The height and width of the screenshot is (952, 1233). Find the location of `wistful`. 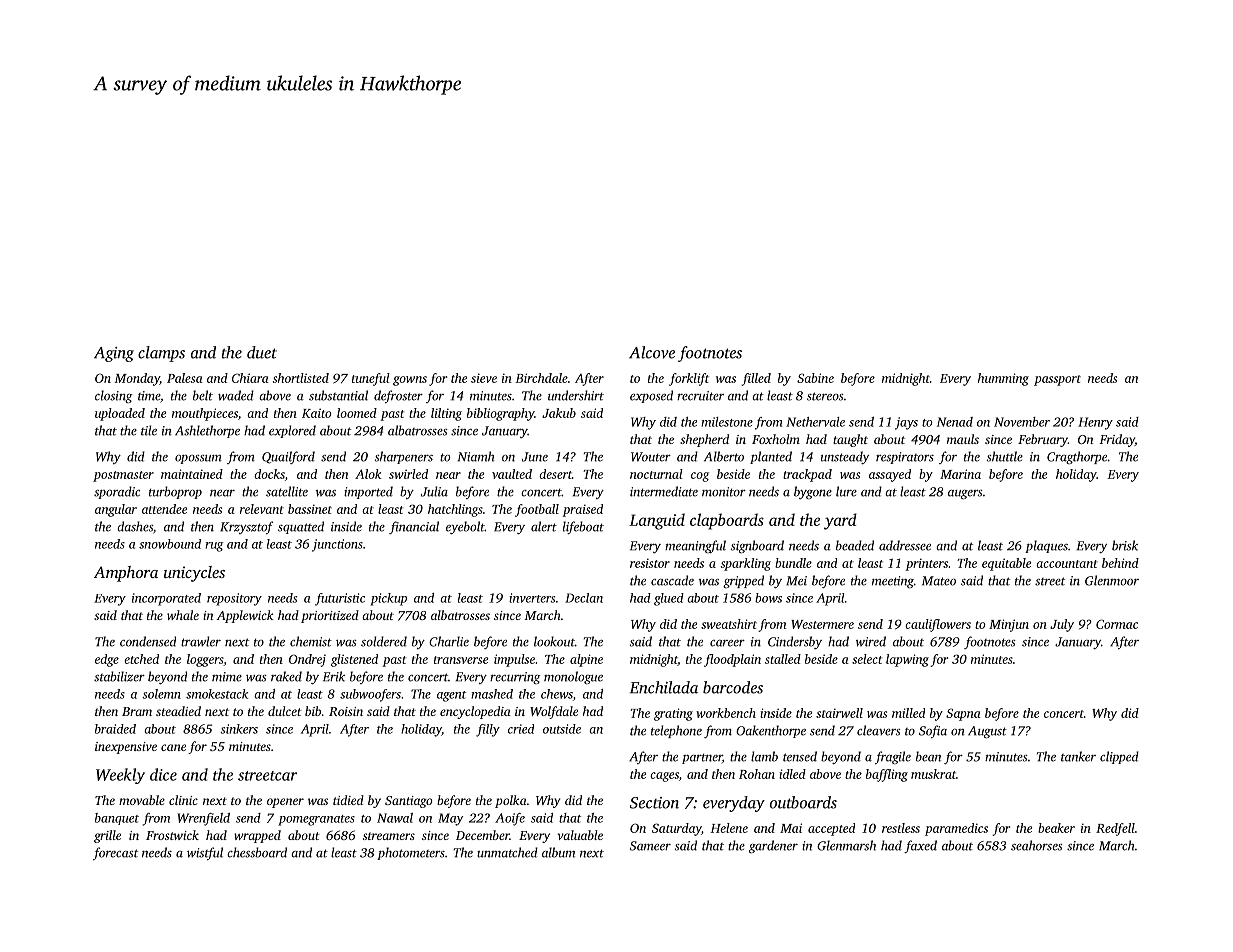

wistful is located at coordinates (205, 853).
